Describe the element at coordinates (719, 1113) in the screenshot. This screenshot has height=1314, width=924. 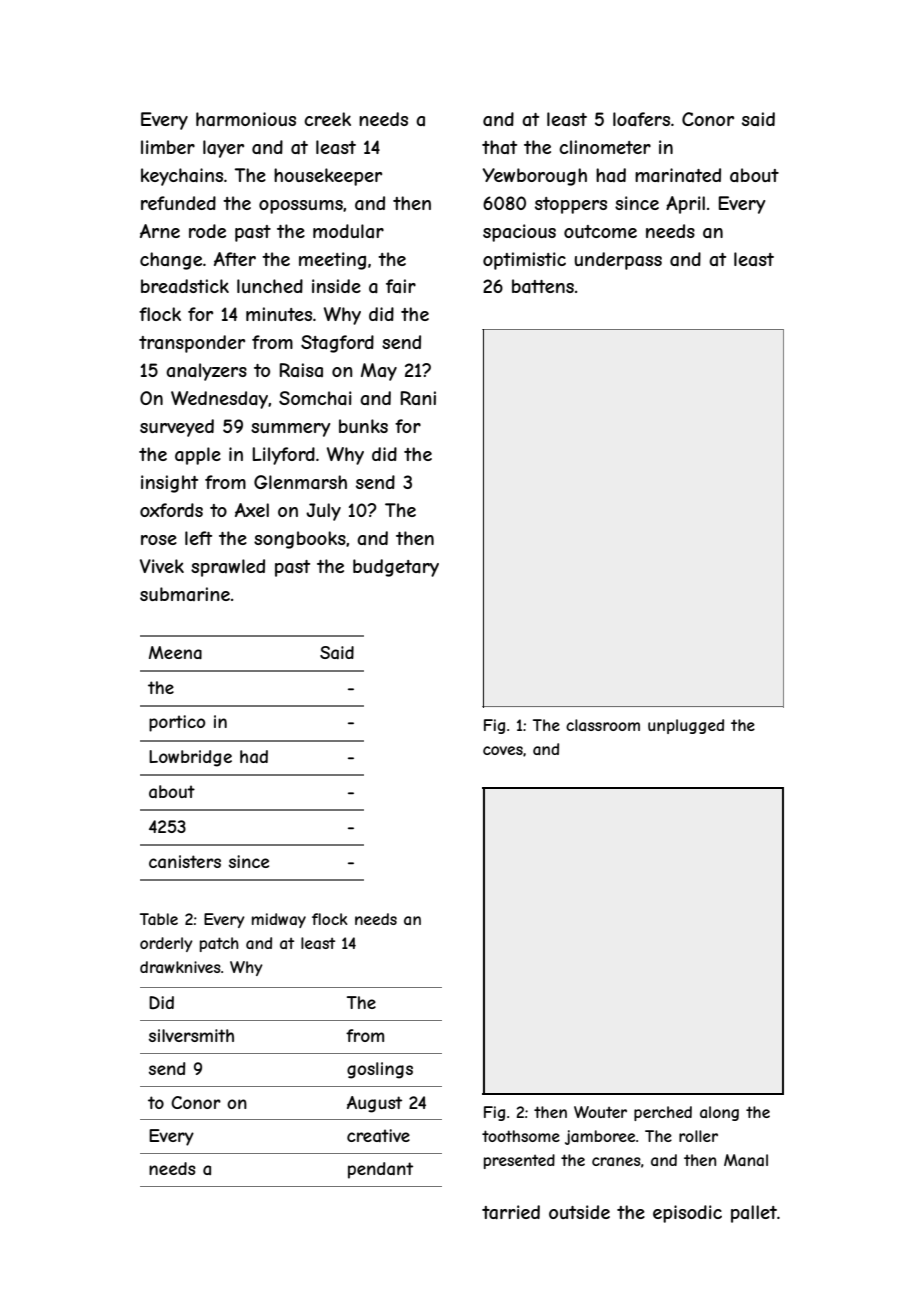
I see `along` at that location.
